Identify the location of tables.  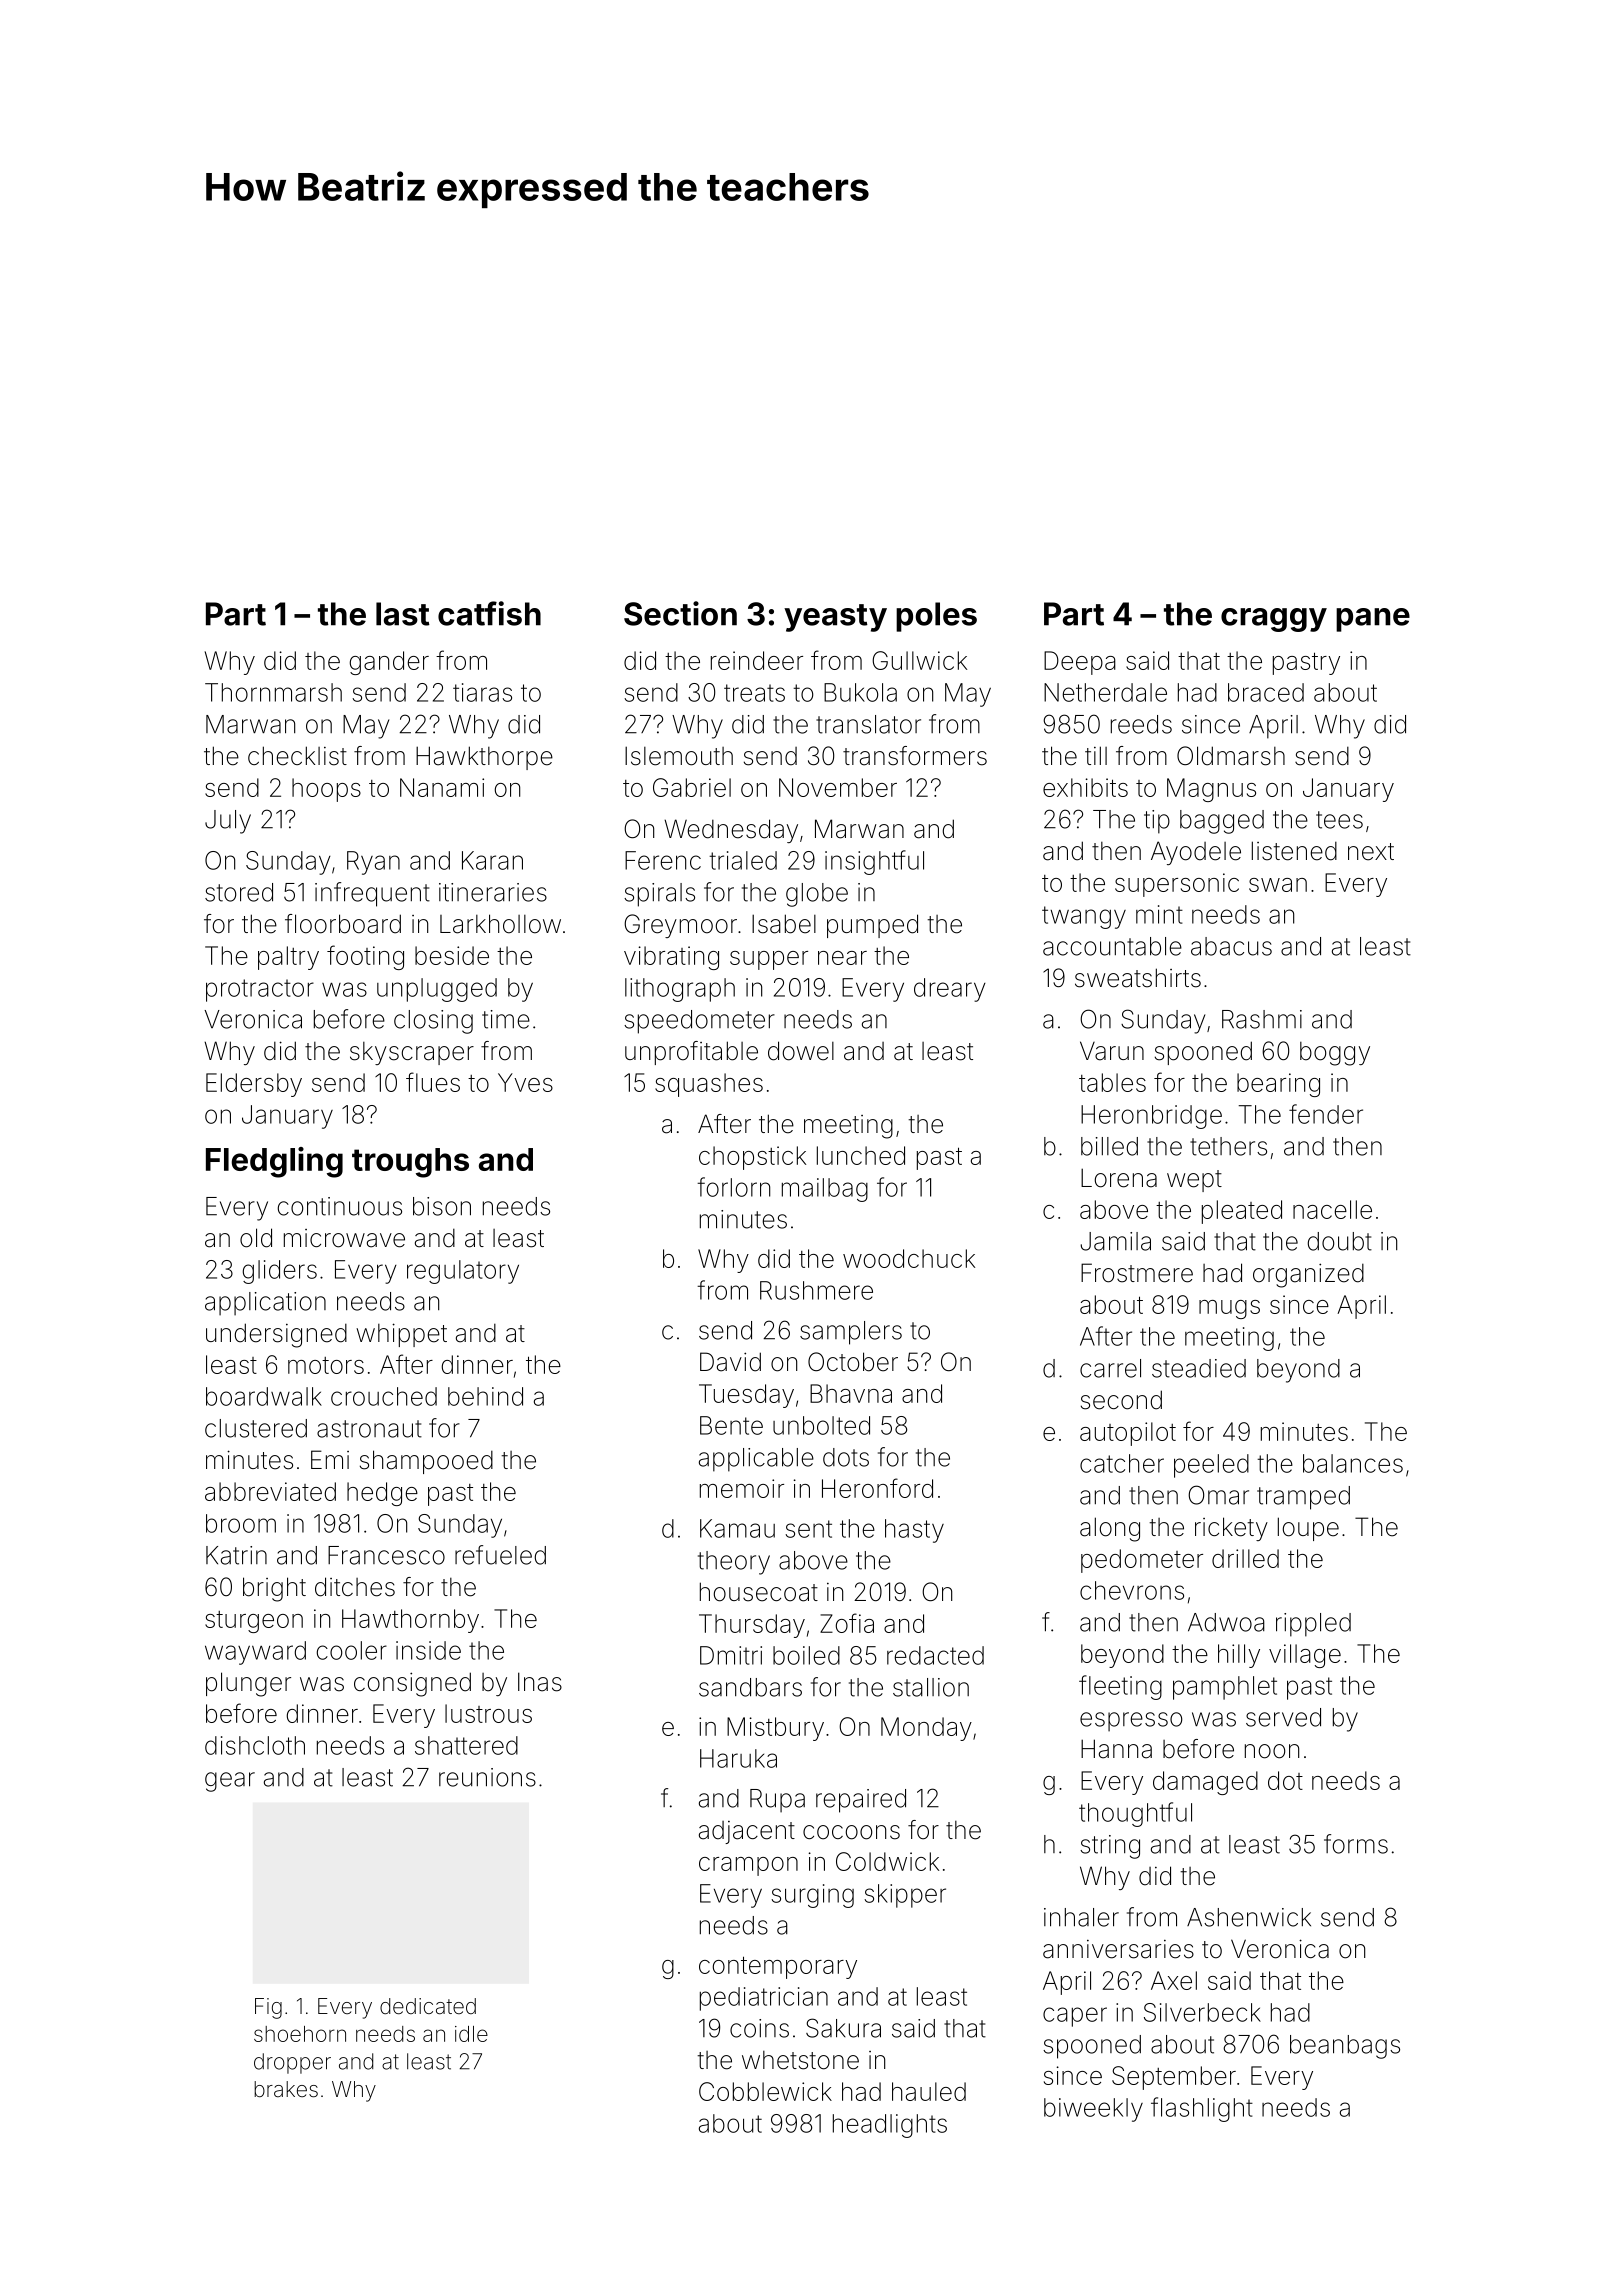
(1112, 1082).
